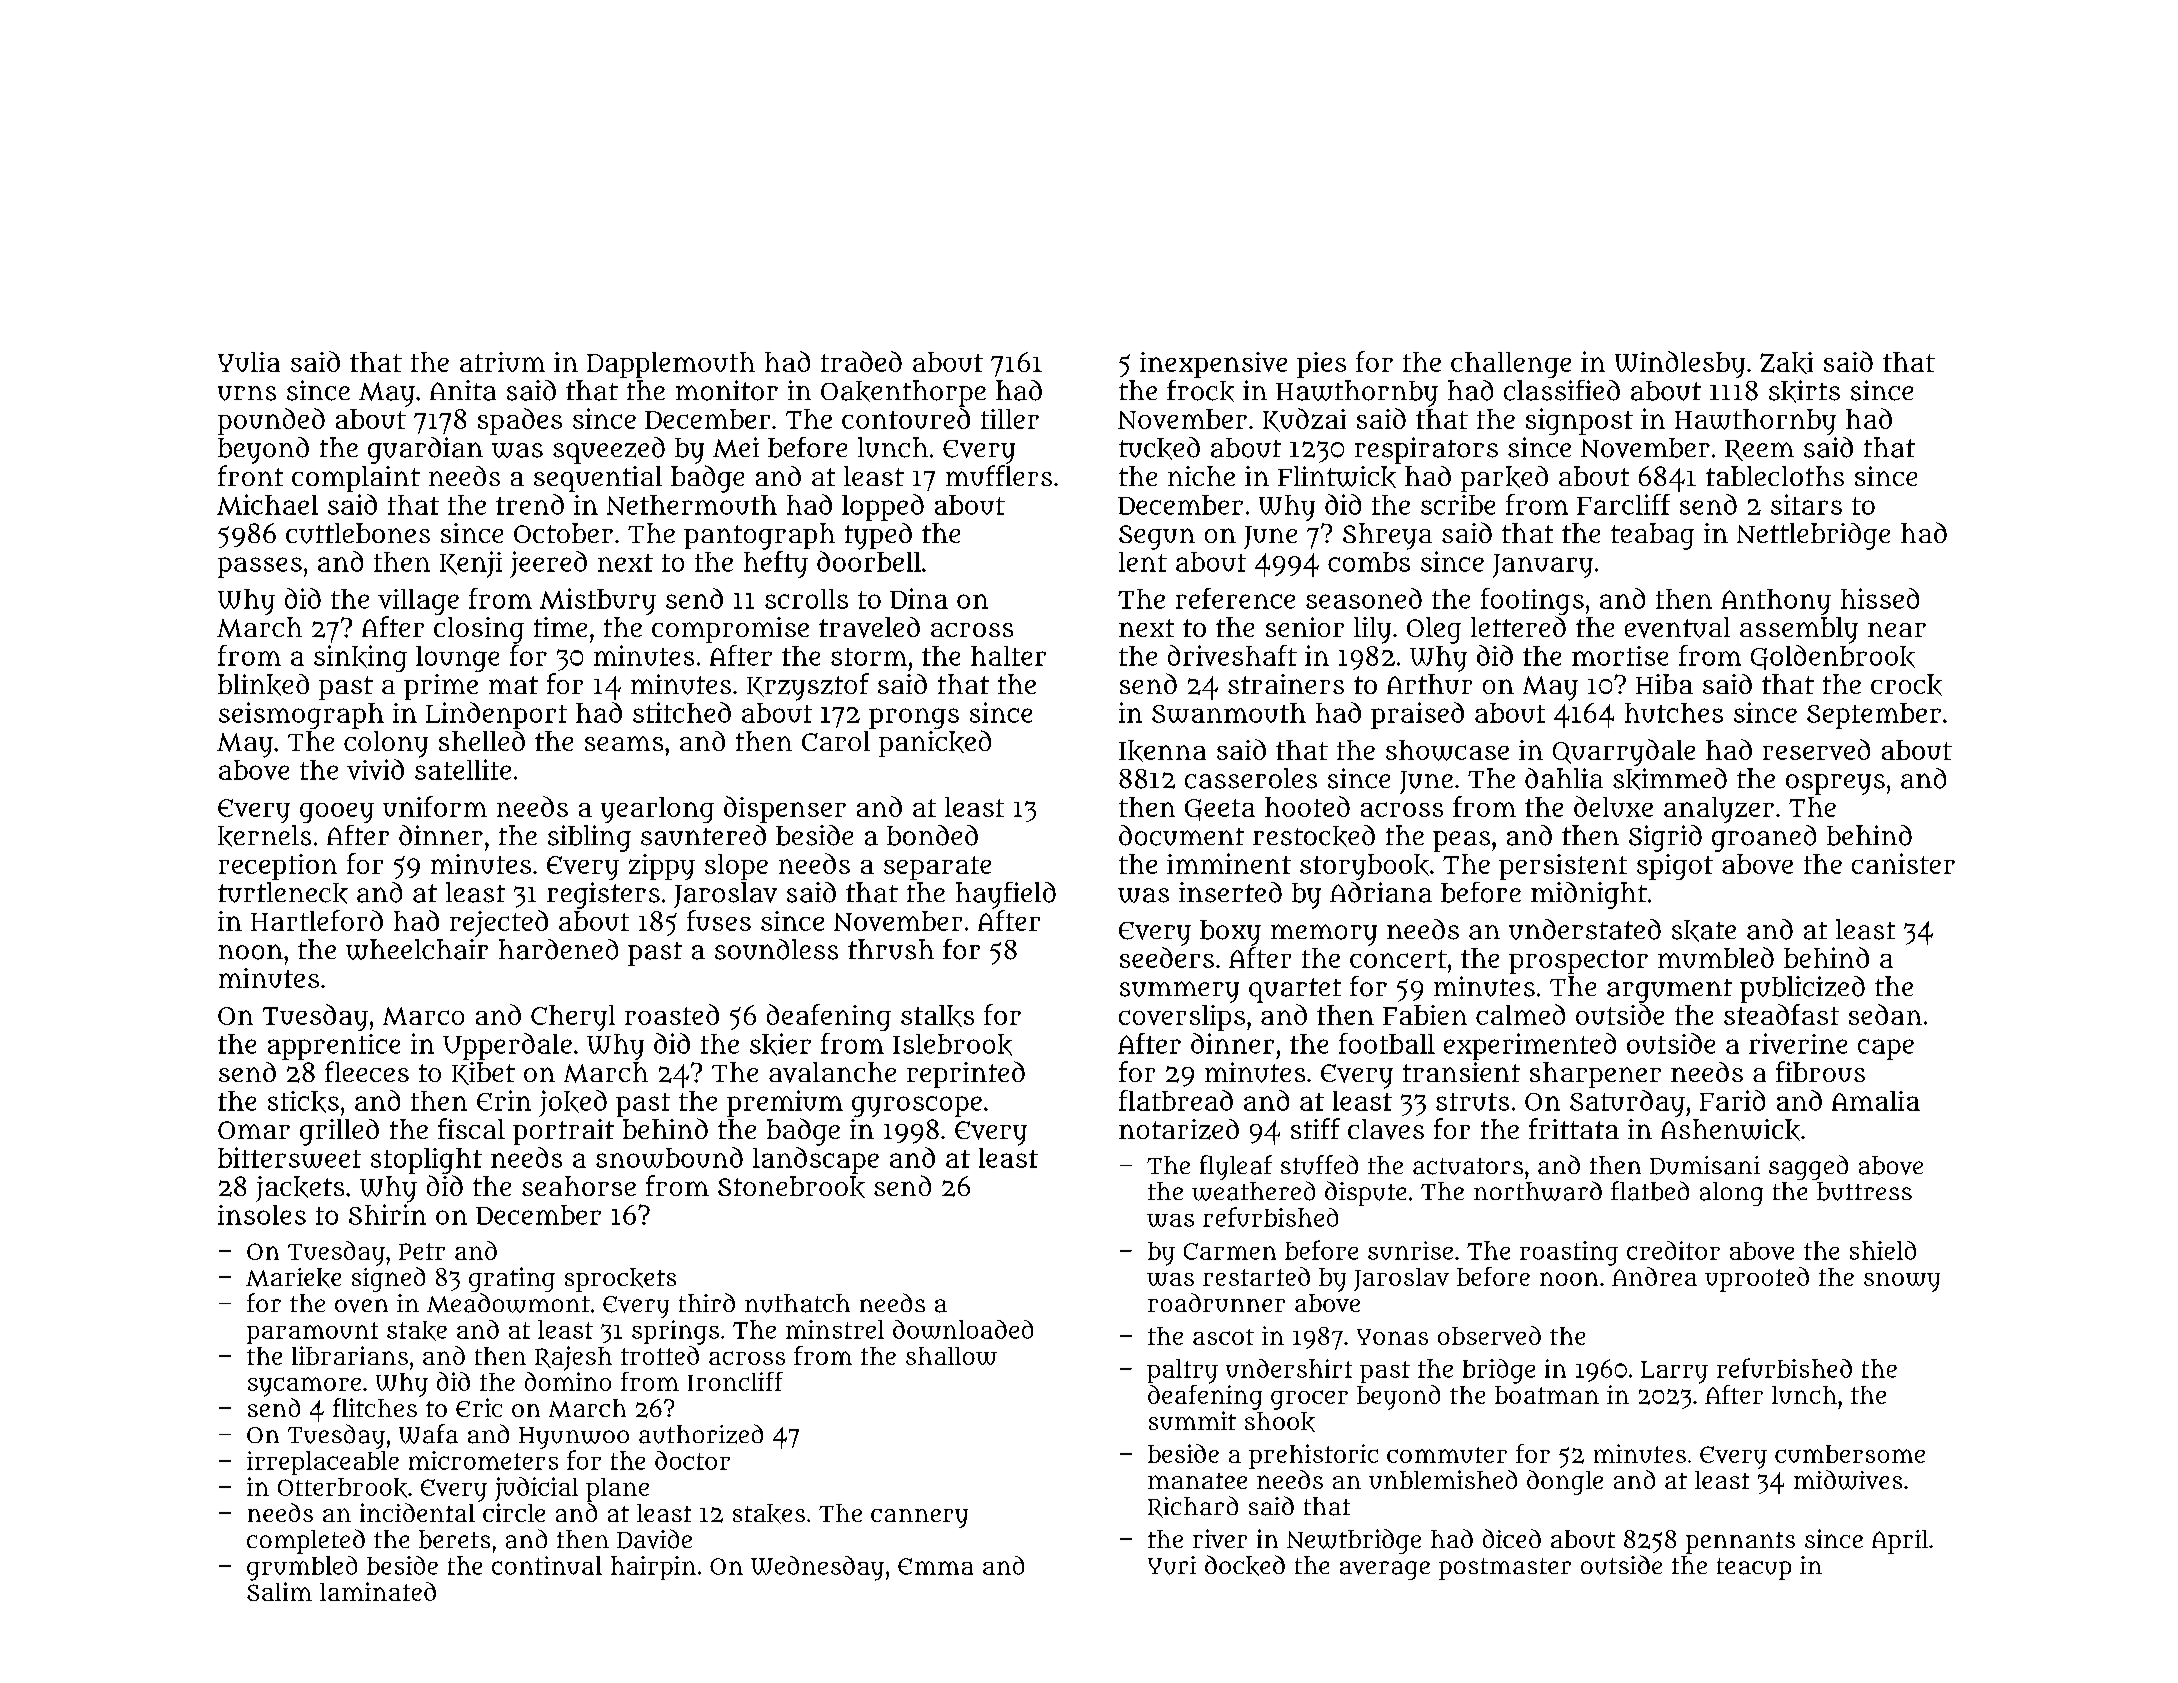 Image resolution: width=2178 pixels, height=1683 pixels. Describe the element at coordinates (1759, 450) in the screenshot. I see `Reem` at that location.
